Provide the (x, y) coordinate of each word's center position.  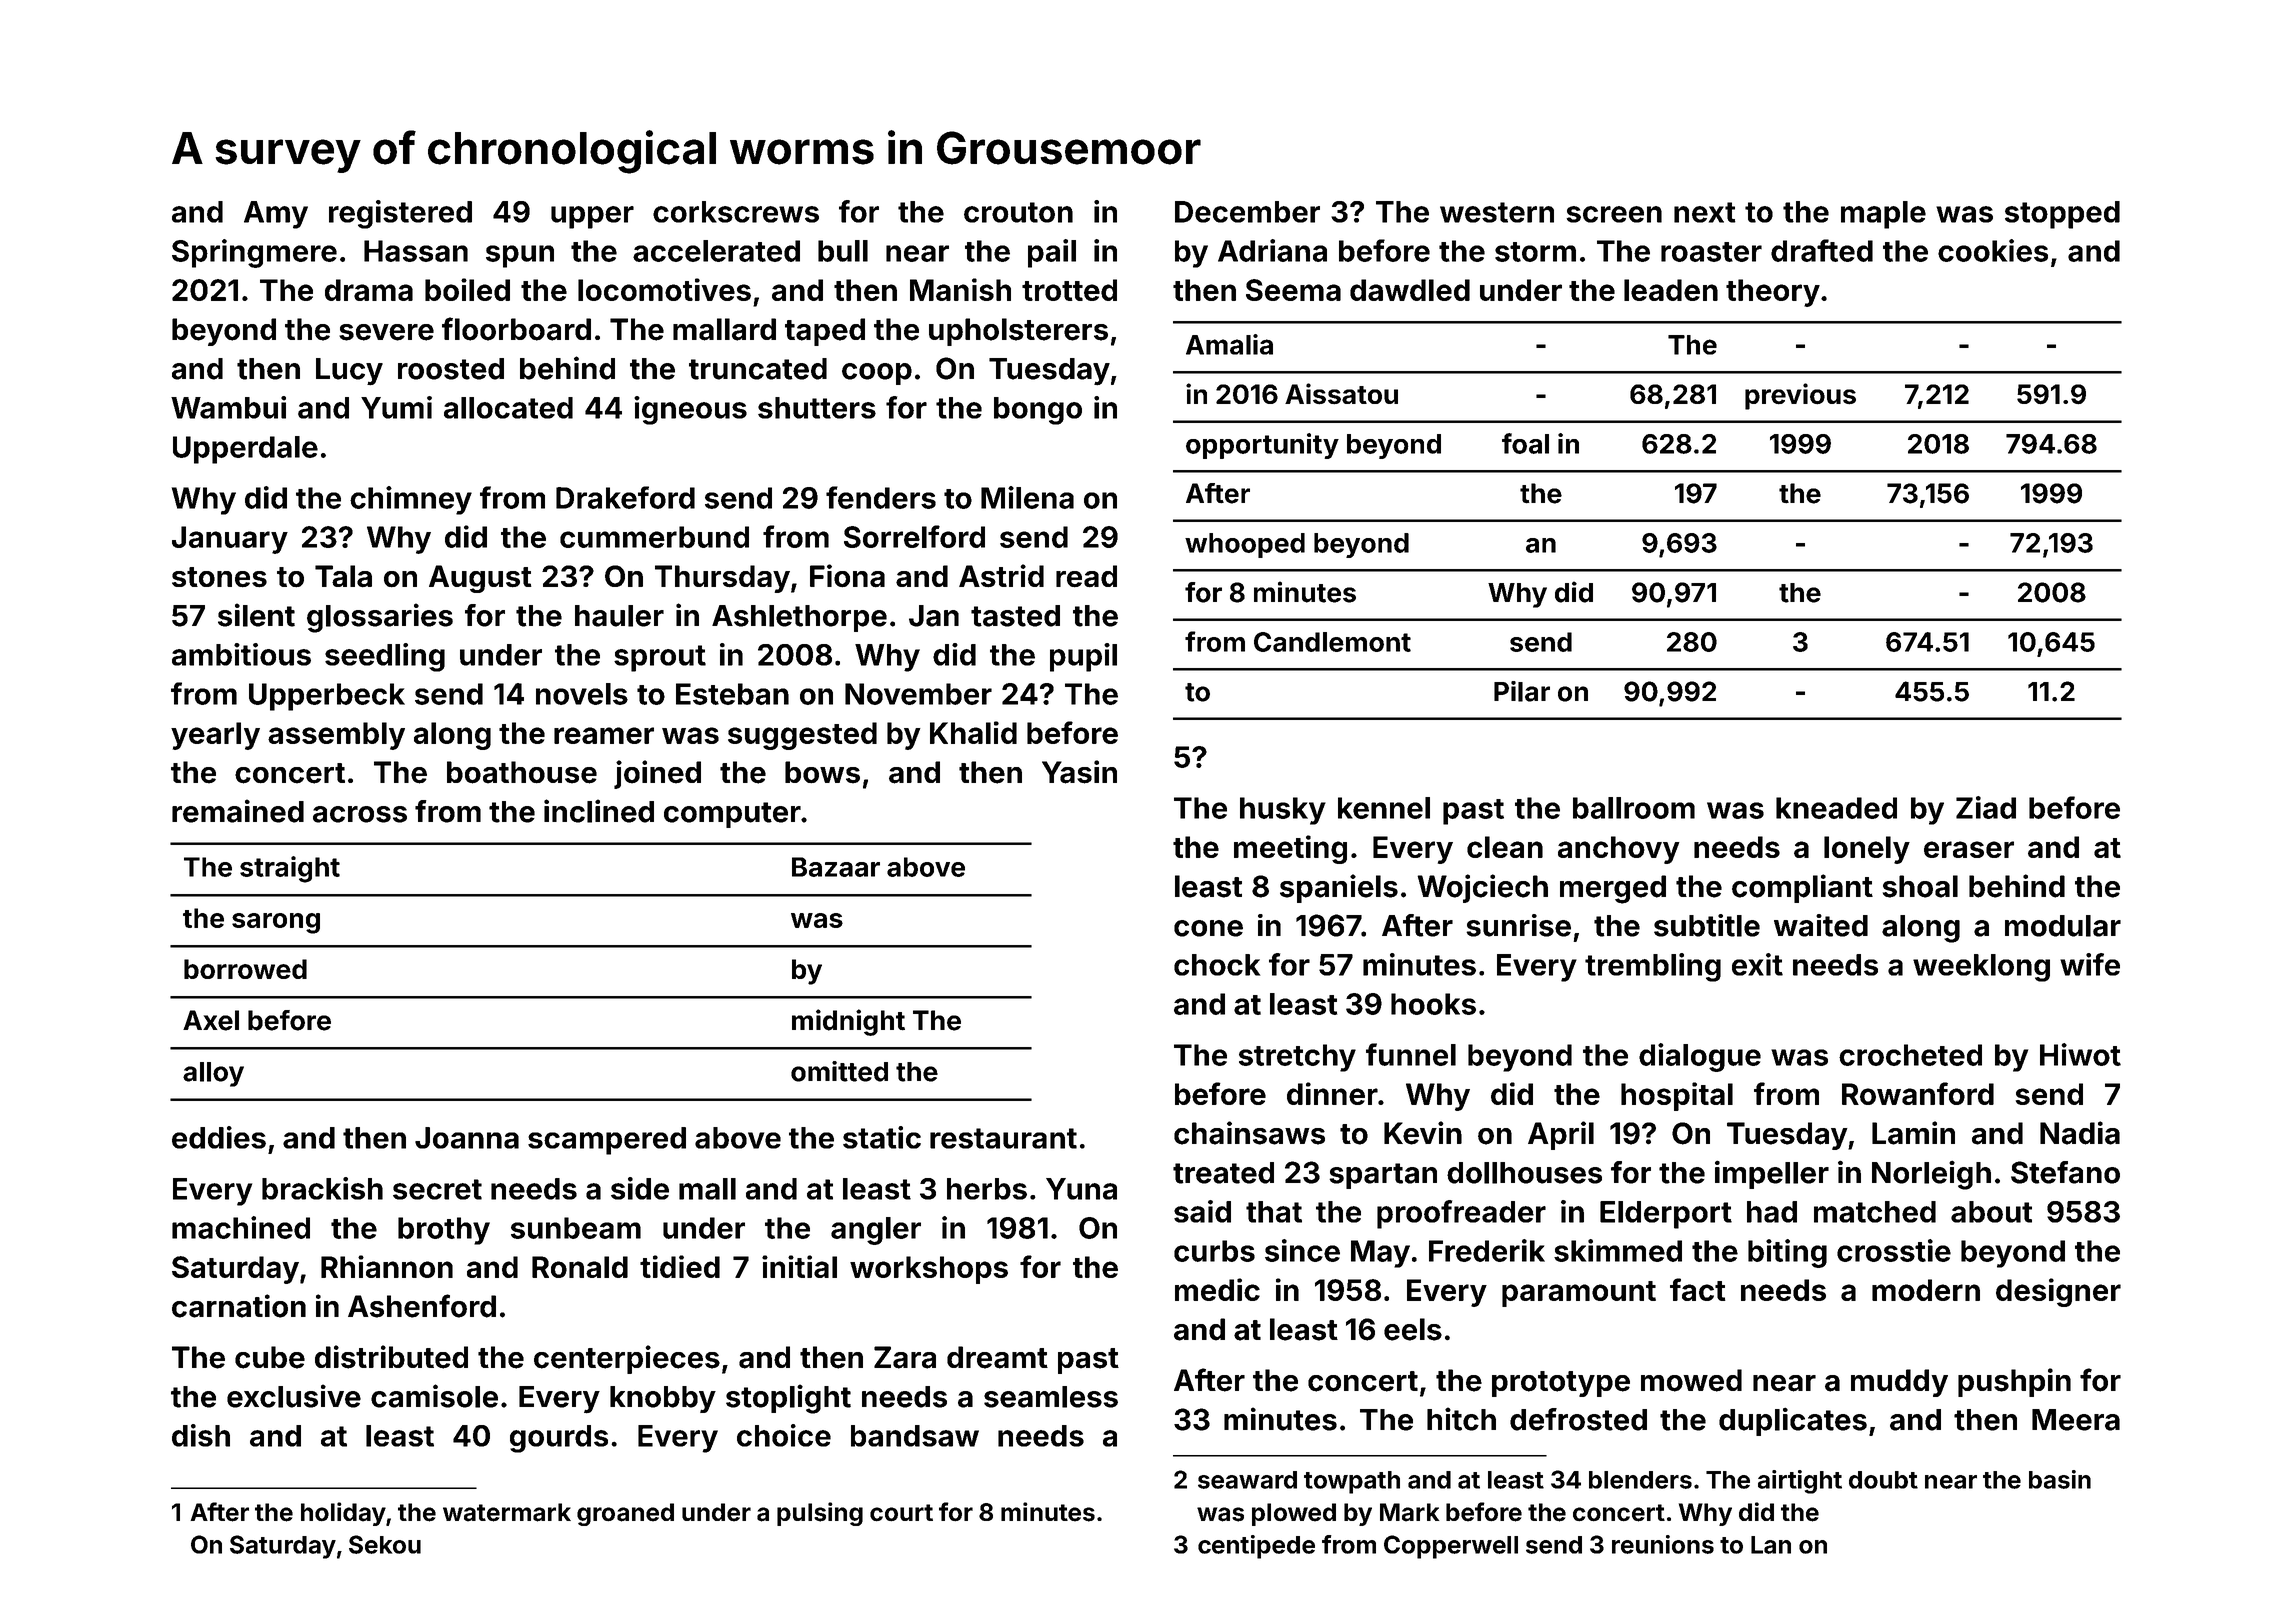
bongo (1038, 411)
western (1497, 212)
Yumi (396, 407)
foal (1525, 443)
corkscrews (736, 212)
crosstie (1894, 1250)
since (1302, 1250)
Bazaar (836, 867)
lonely (1867, 850)
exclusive (294, 1396)
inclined (599, 811)
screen (1614, 214)
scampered (607, 1141)
